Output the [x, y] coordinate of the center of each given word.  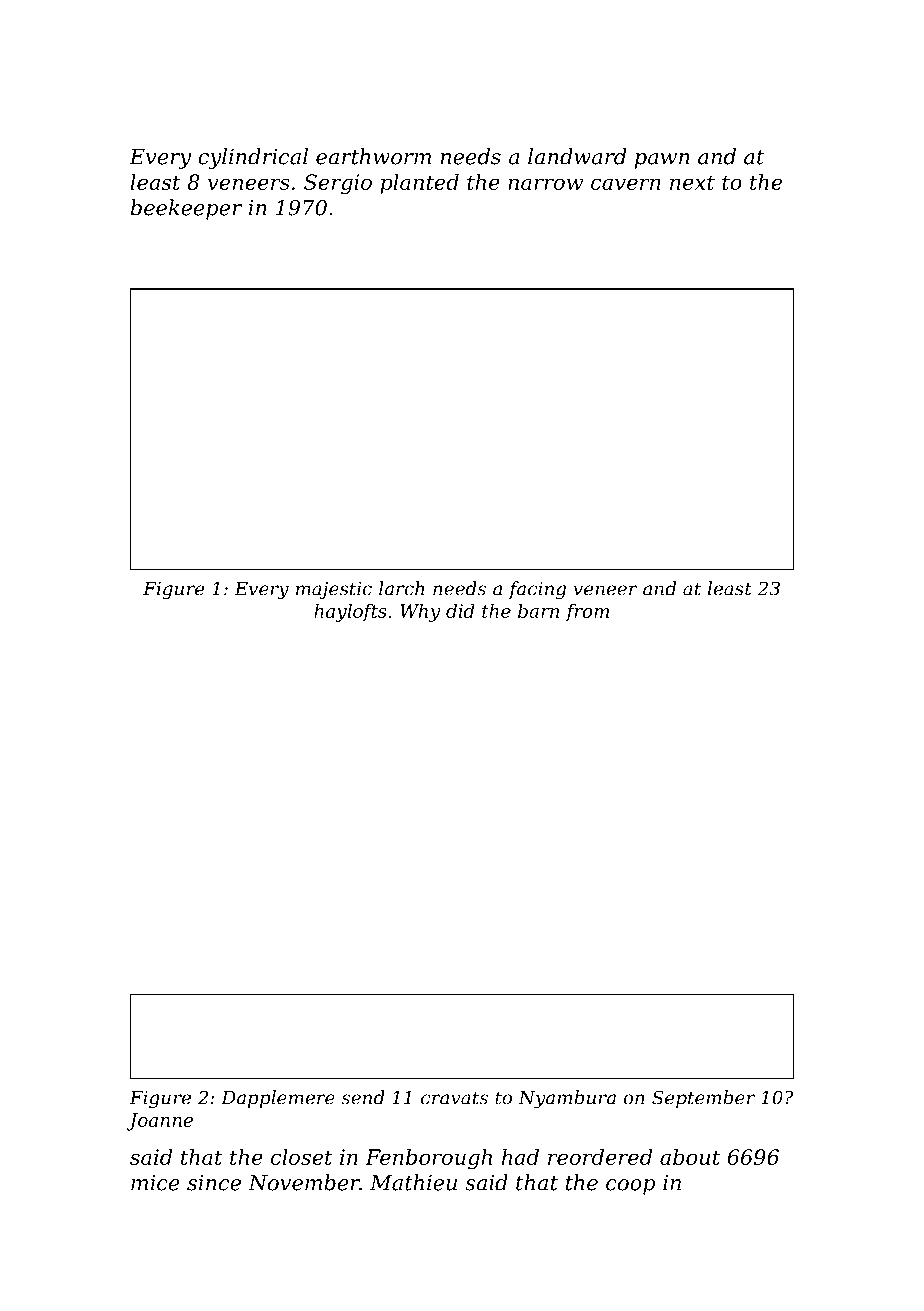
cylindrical [253, 158]
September [703, 1099]
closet [302, 1157]
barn [538, 611]
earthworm [373, 156]
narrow [545, 184]
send [363, 1097]
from [587, 613]
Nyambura [567, 1099]
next [692, 182]
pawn [662, 161]
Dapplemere [278, 1099]
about [690, 1157]
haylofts [350, 613]
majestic [334, 591]
